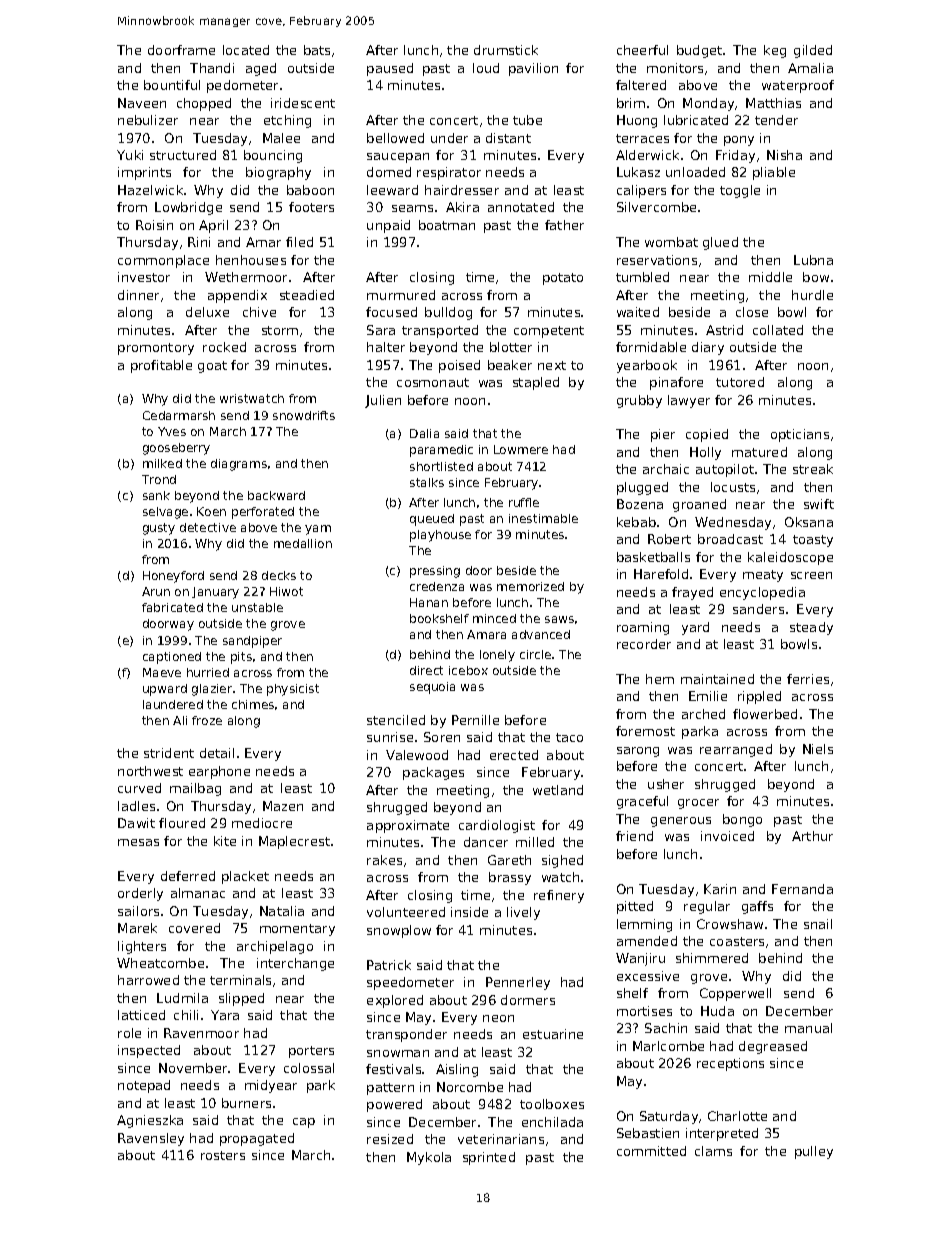  Describe the element at coordinates (161, 366) in the screenshot. I see `profitable` at that location.
